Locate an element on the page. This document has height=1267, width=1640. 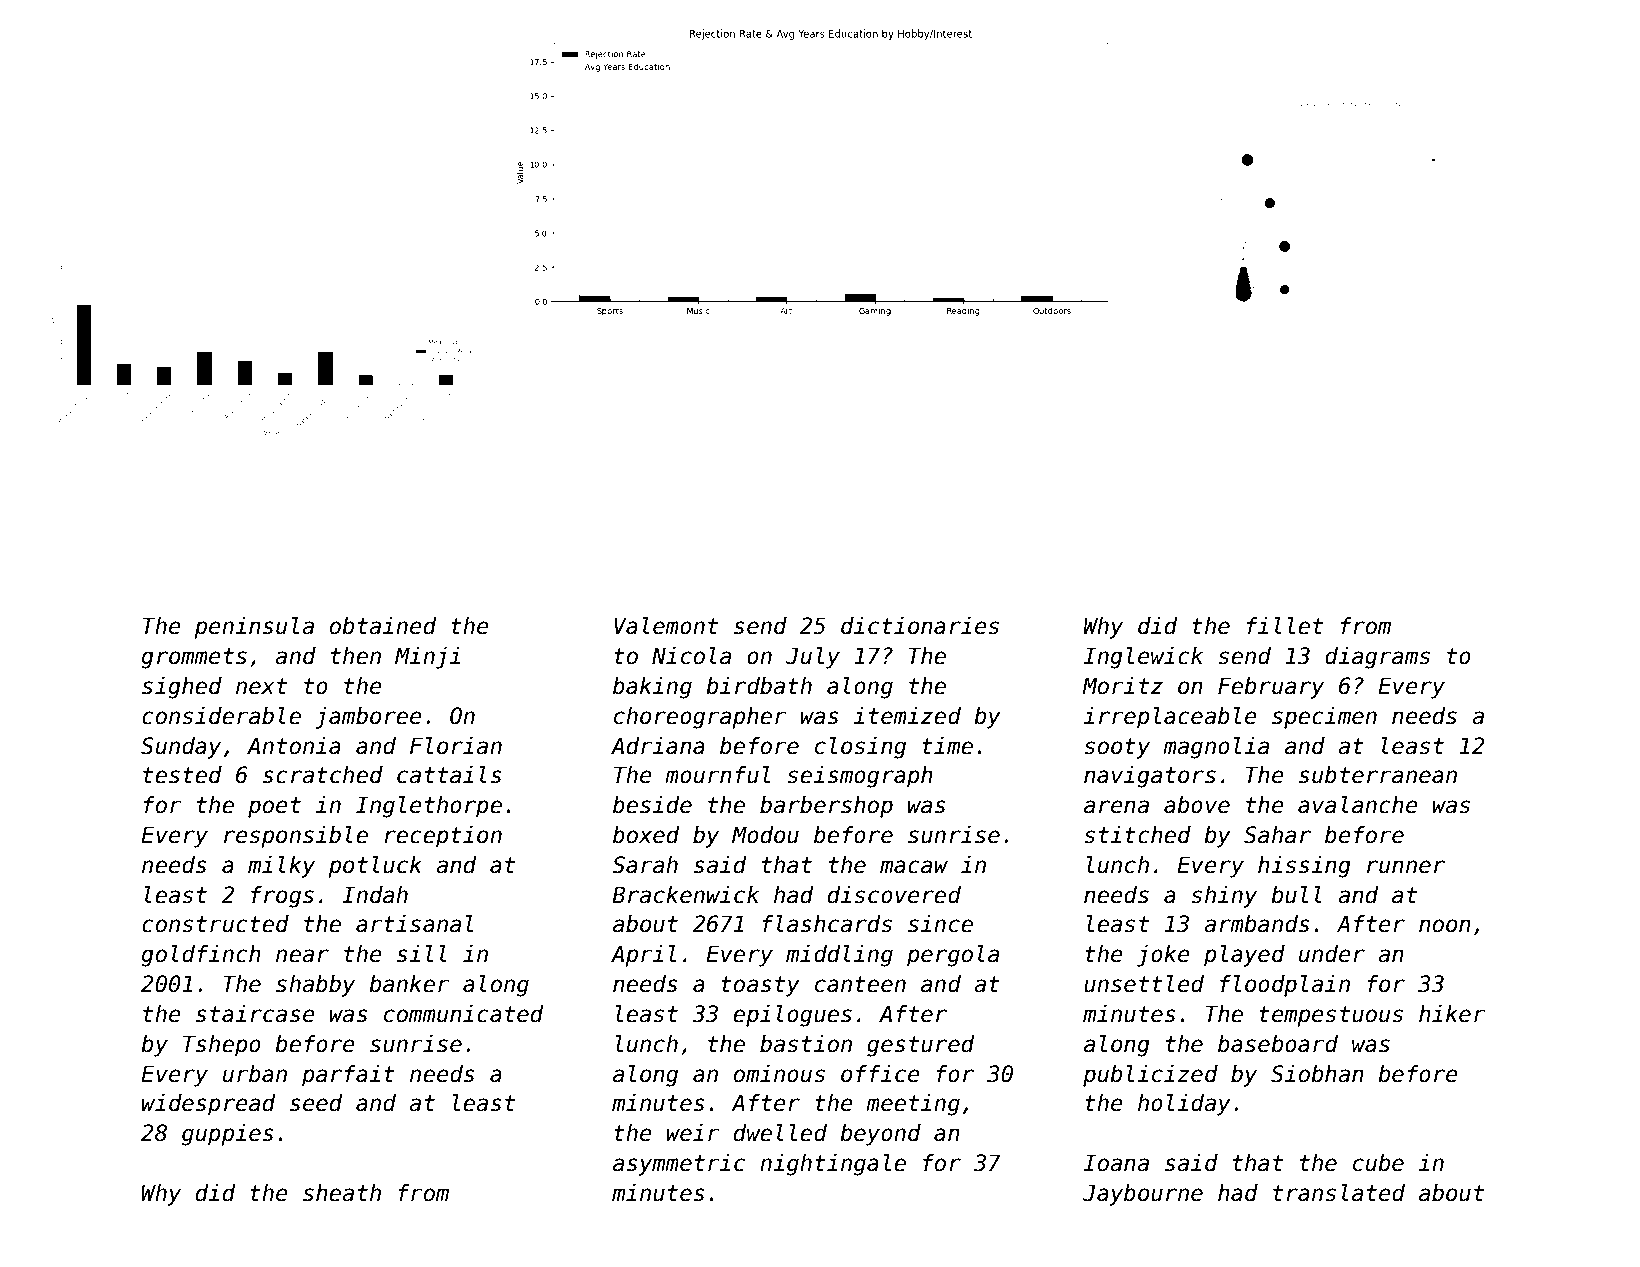
hiker is located at coordinates (1452, 1014).
